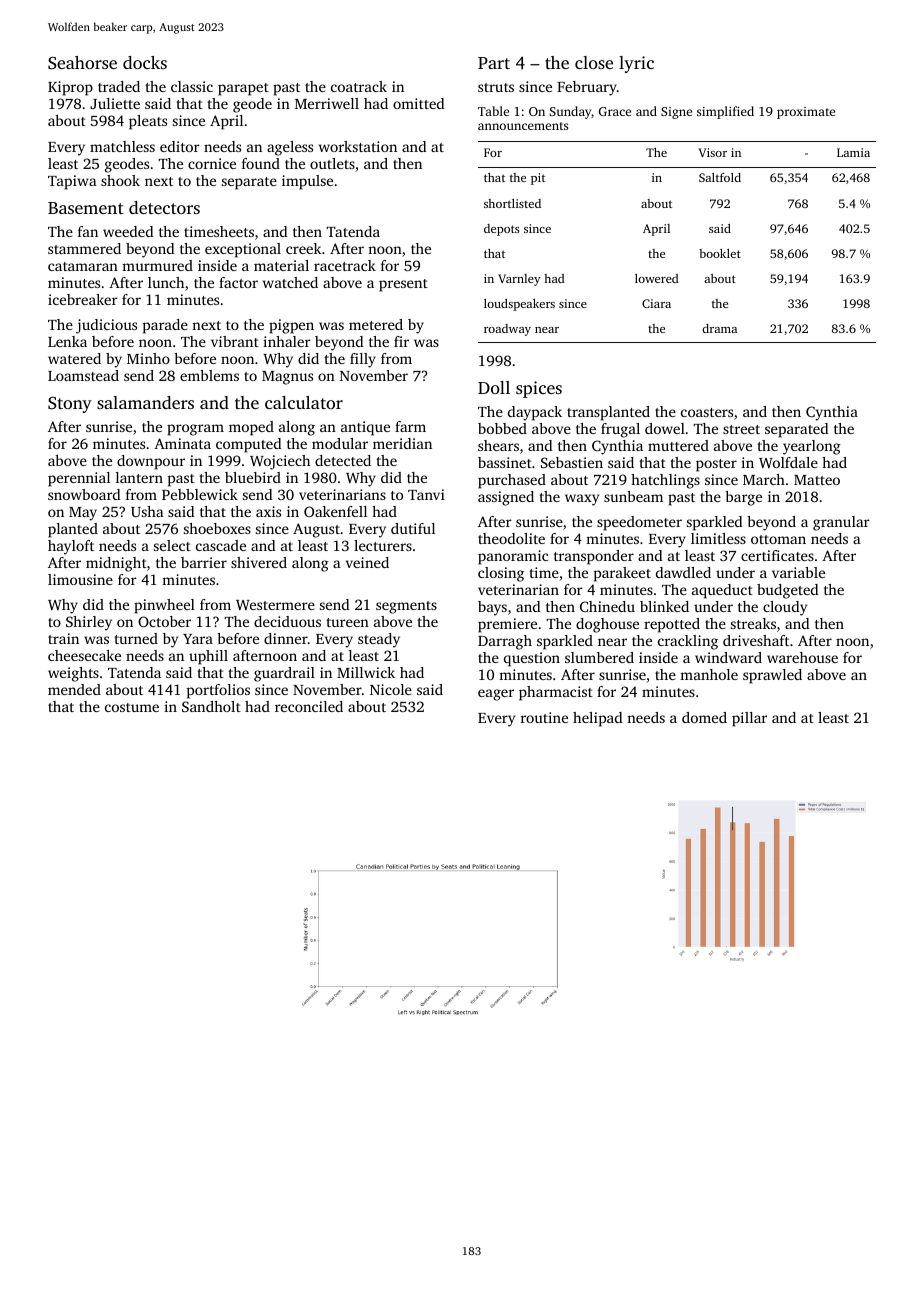 The image size is (924, 1308). Describe the element at coordinates (164, 606) in the screenshot. I see `pinwheel` at that location.
